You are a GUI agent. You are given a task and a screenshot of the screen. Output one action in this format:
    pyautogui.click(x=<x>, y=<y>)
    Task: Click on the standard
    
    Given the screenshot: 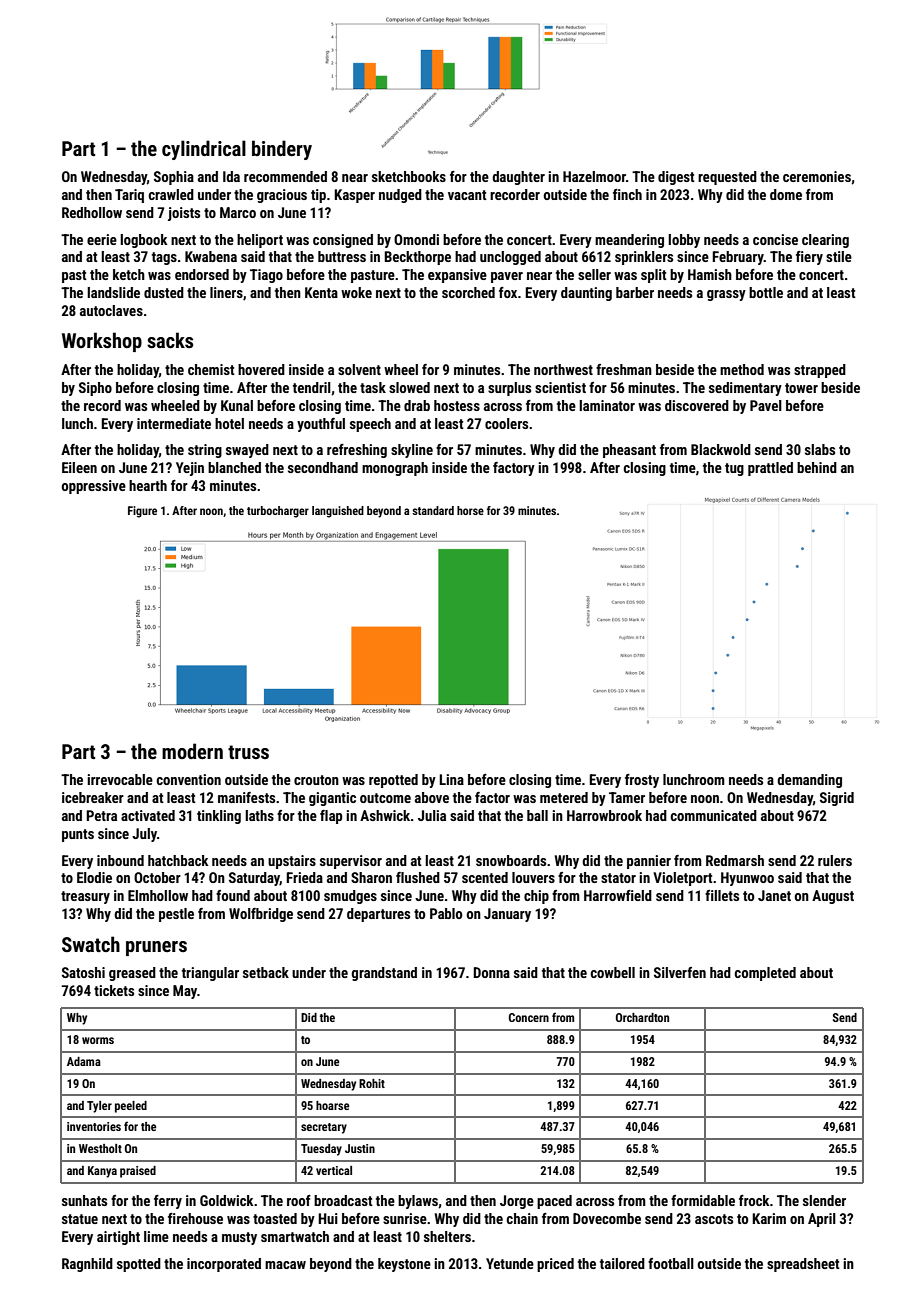 What is the action you would take?
    pyautogui.click(x=433, y=510)
